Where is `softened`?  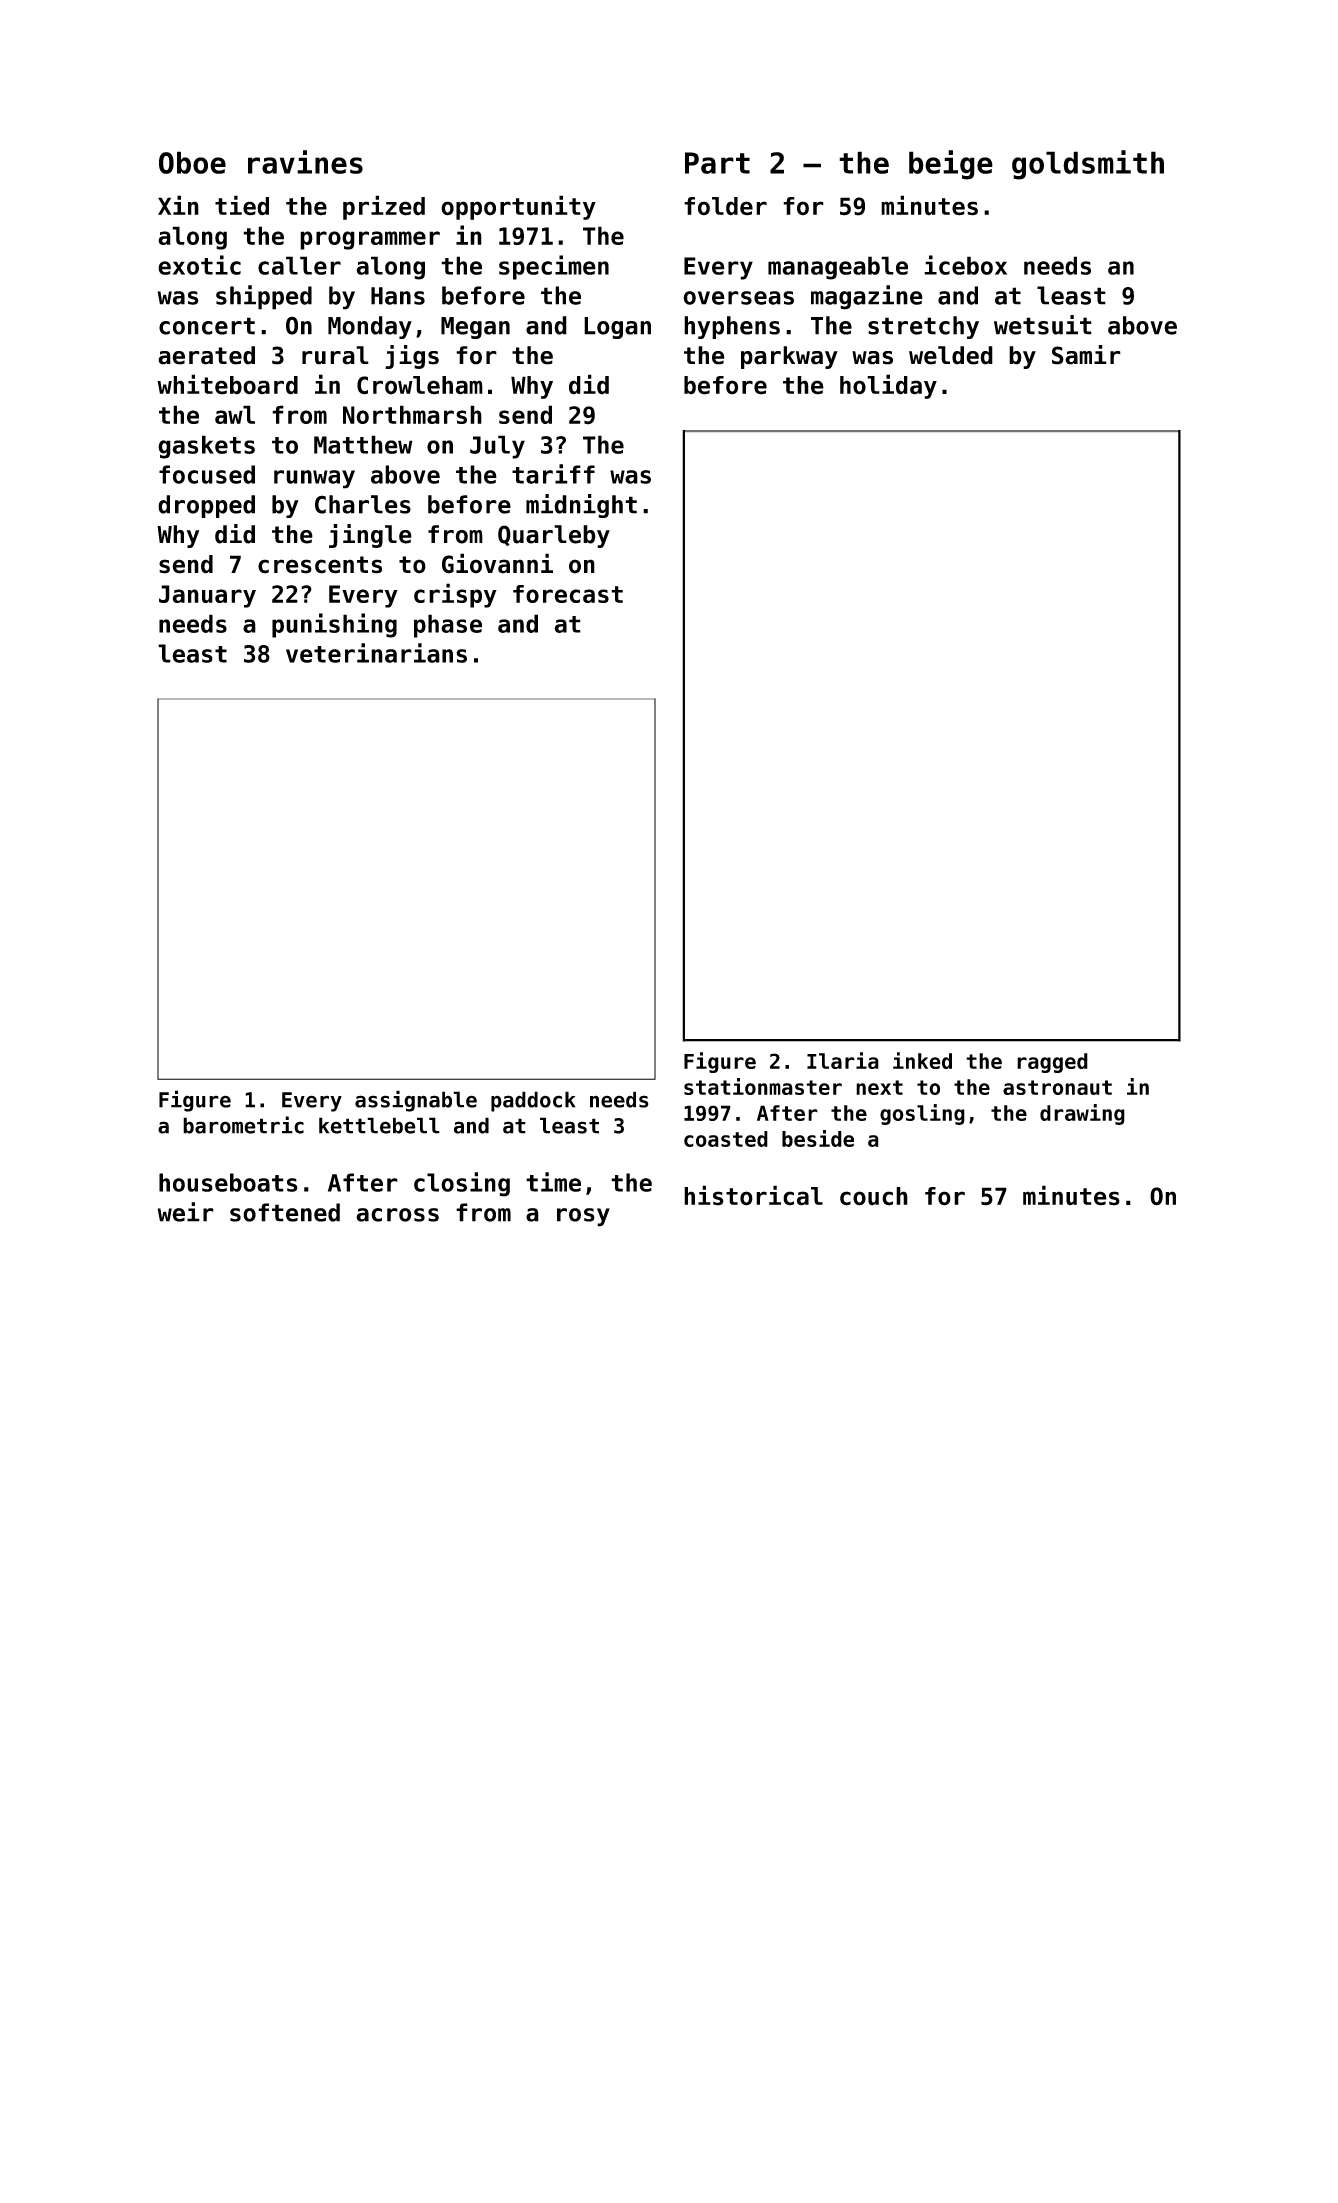
softened is located at coordinates (285, 1212).
